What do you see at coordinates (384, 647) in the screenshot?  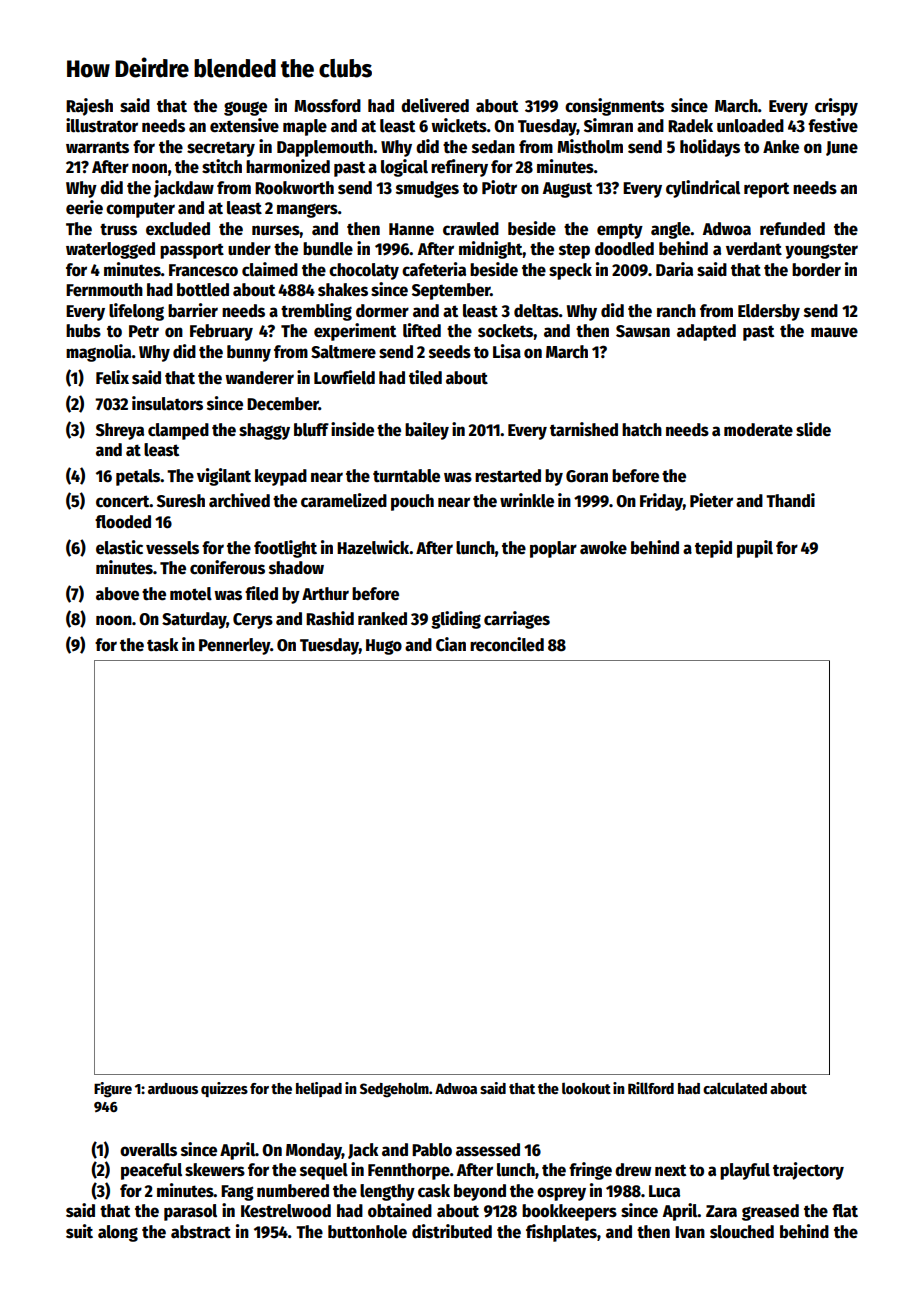 I see `Hugo` at bounding box center [384, 647].
